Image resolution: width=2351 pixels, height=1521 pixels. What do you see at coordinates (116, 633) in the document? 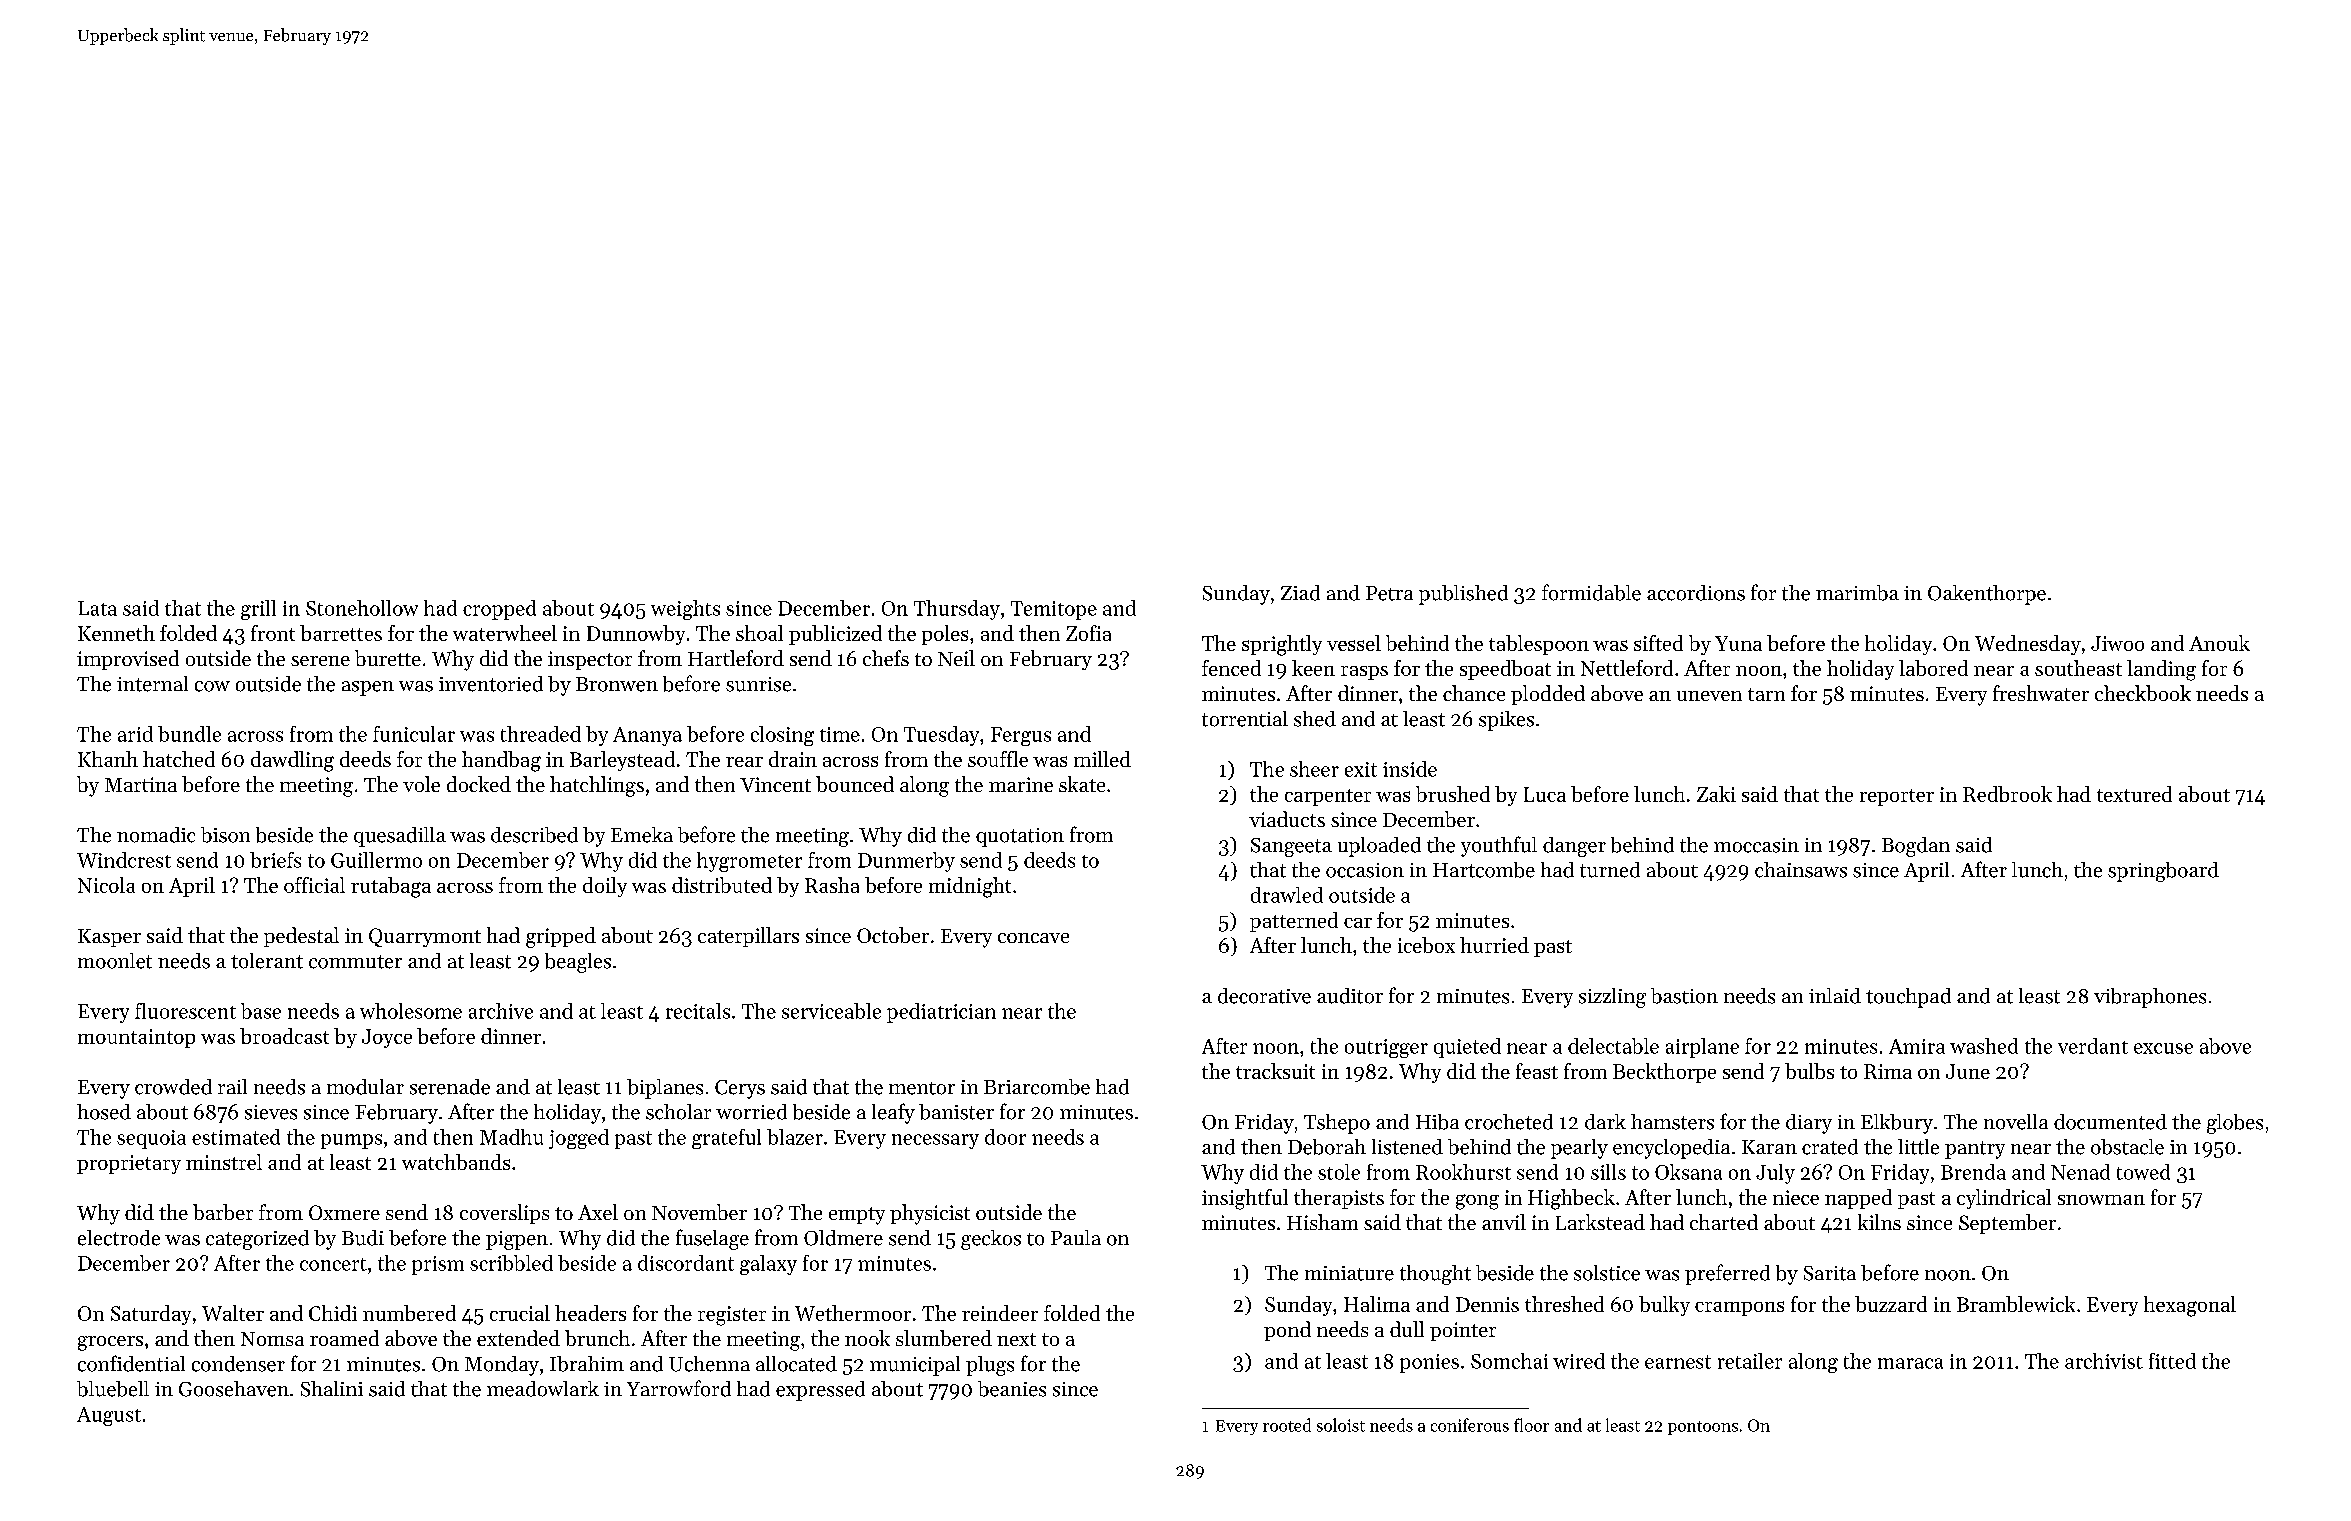
I see `Kenneth` at bounding box center [116, 633].
